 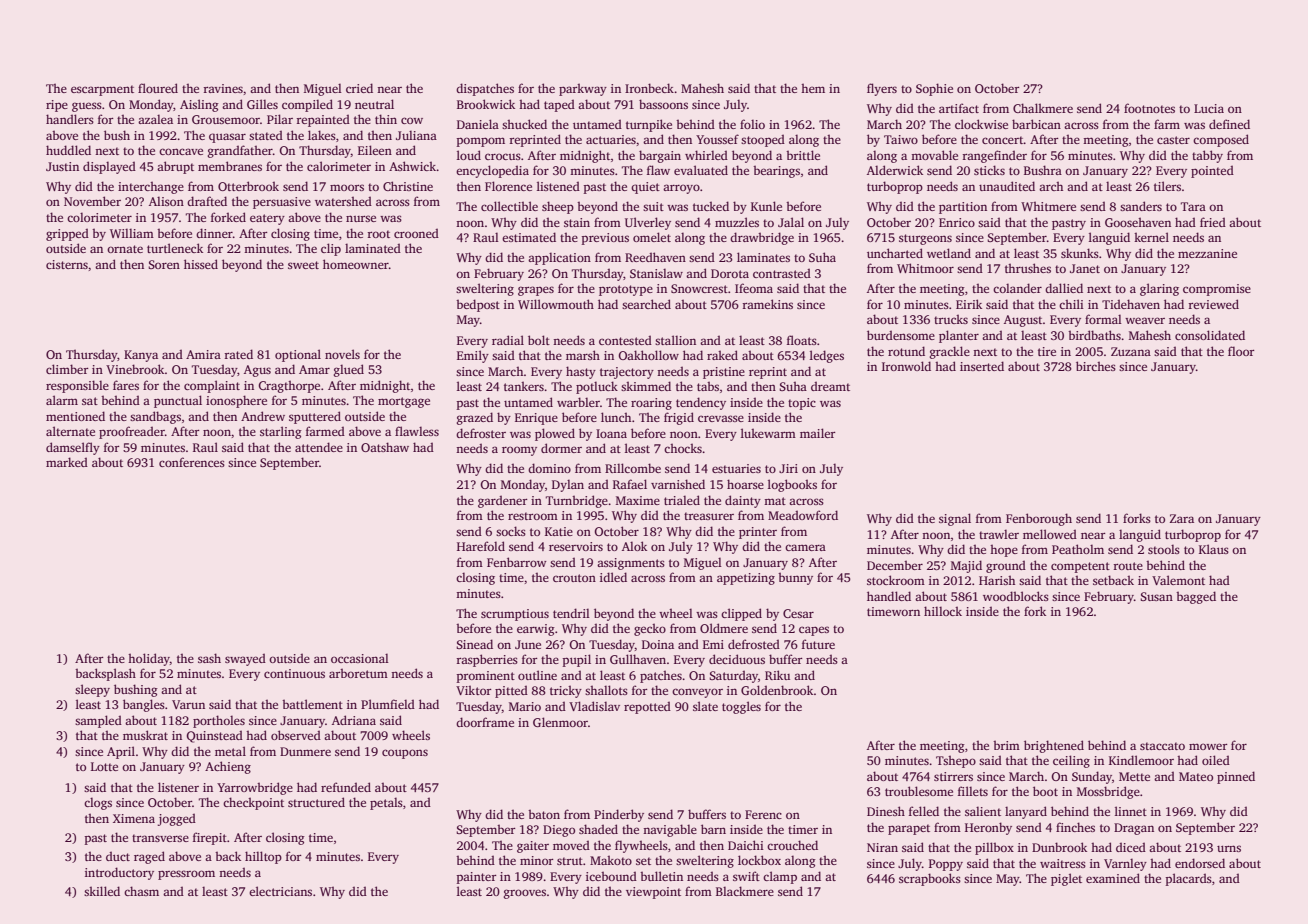 What do you see at coordinates (1200, 863) in the page?
I see `endorsed` at bounding box center [1200, 863].
